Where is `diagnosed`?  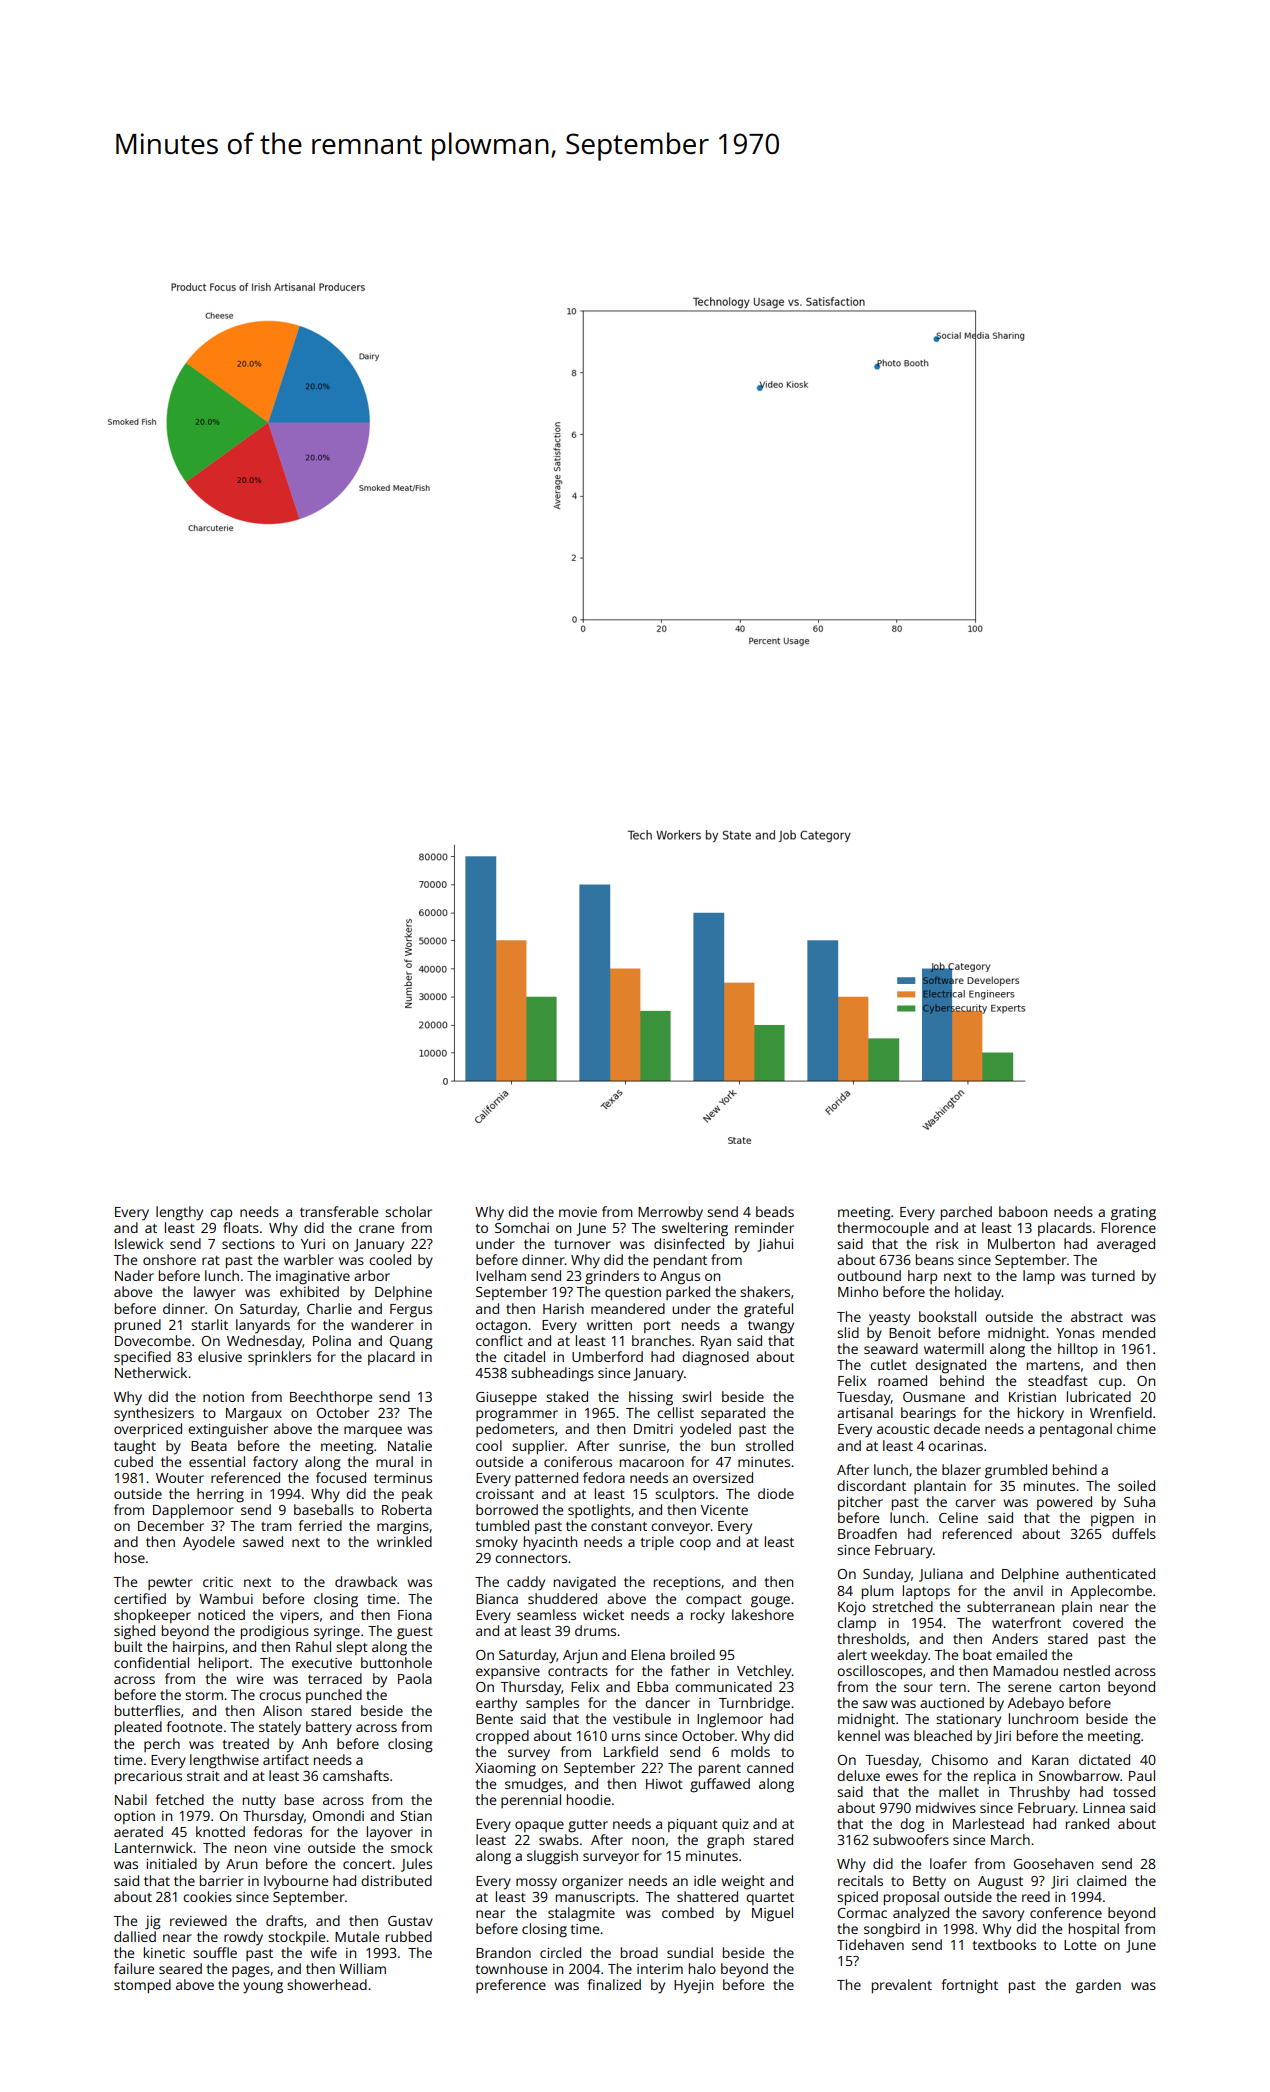
diagnosed is located at coordinates (715, 1358).
